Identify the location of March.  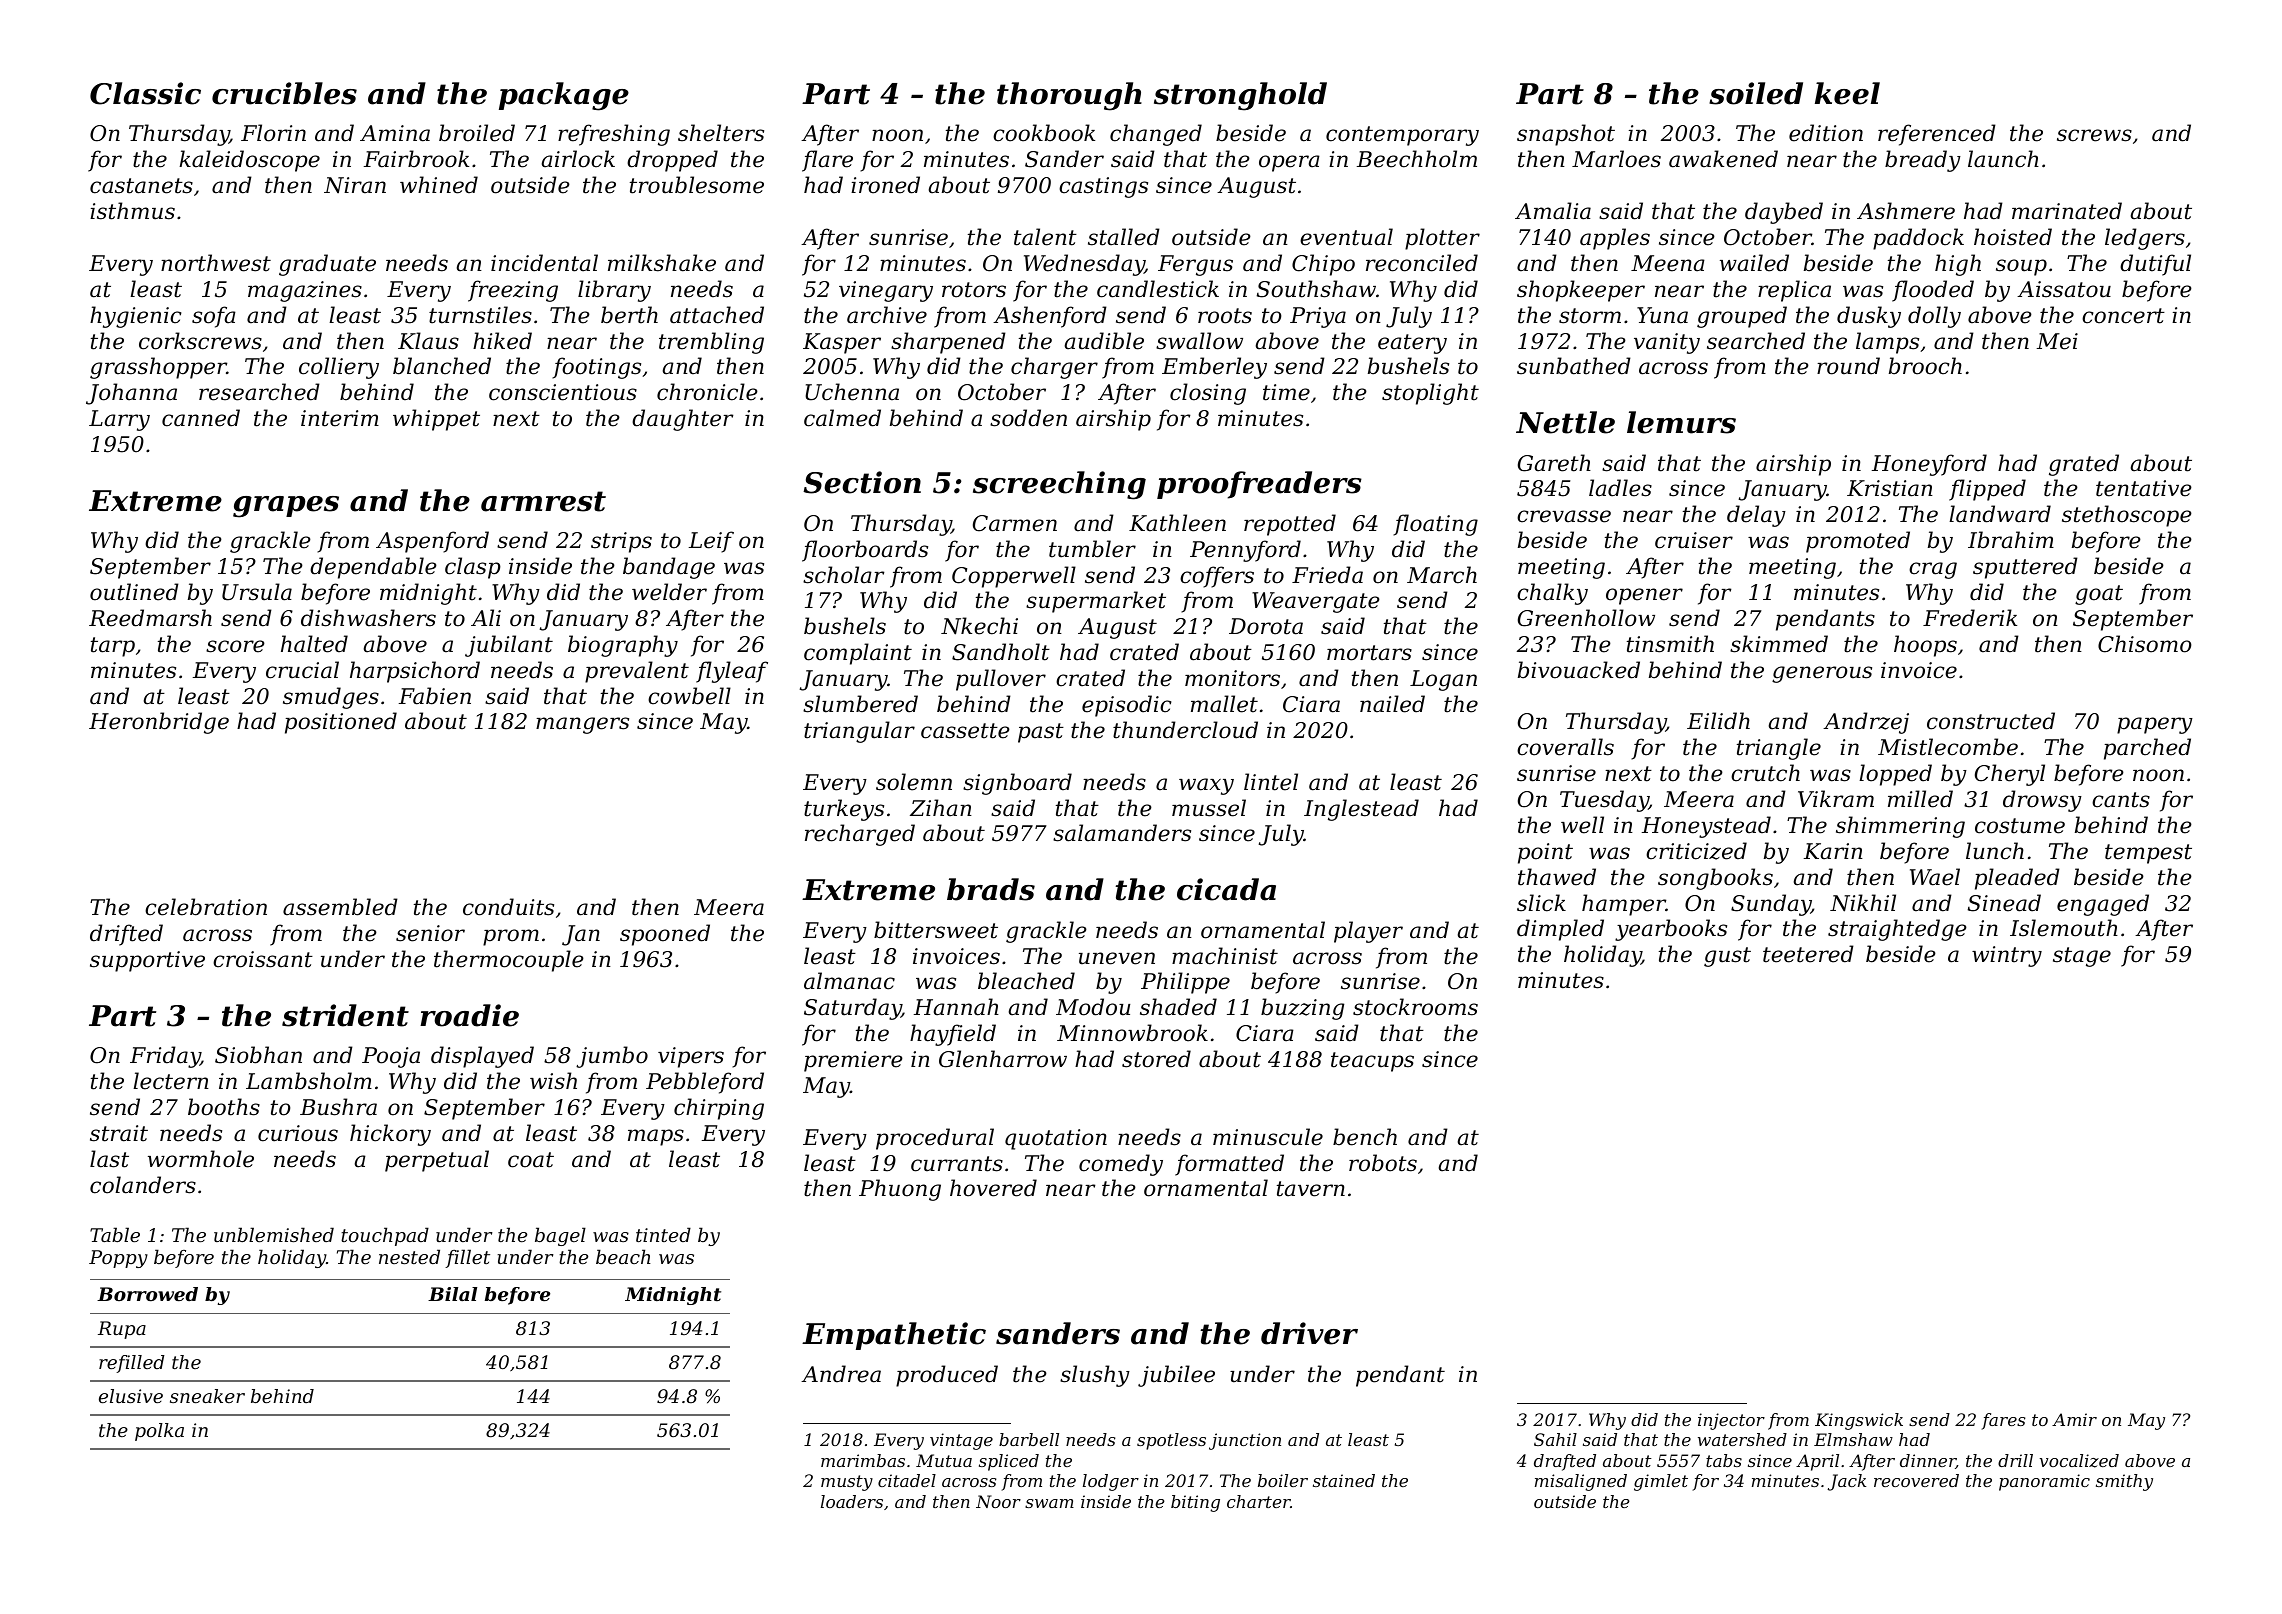
(1442, 575).
